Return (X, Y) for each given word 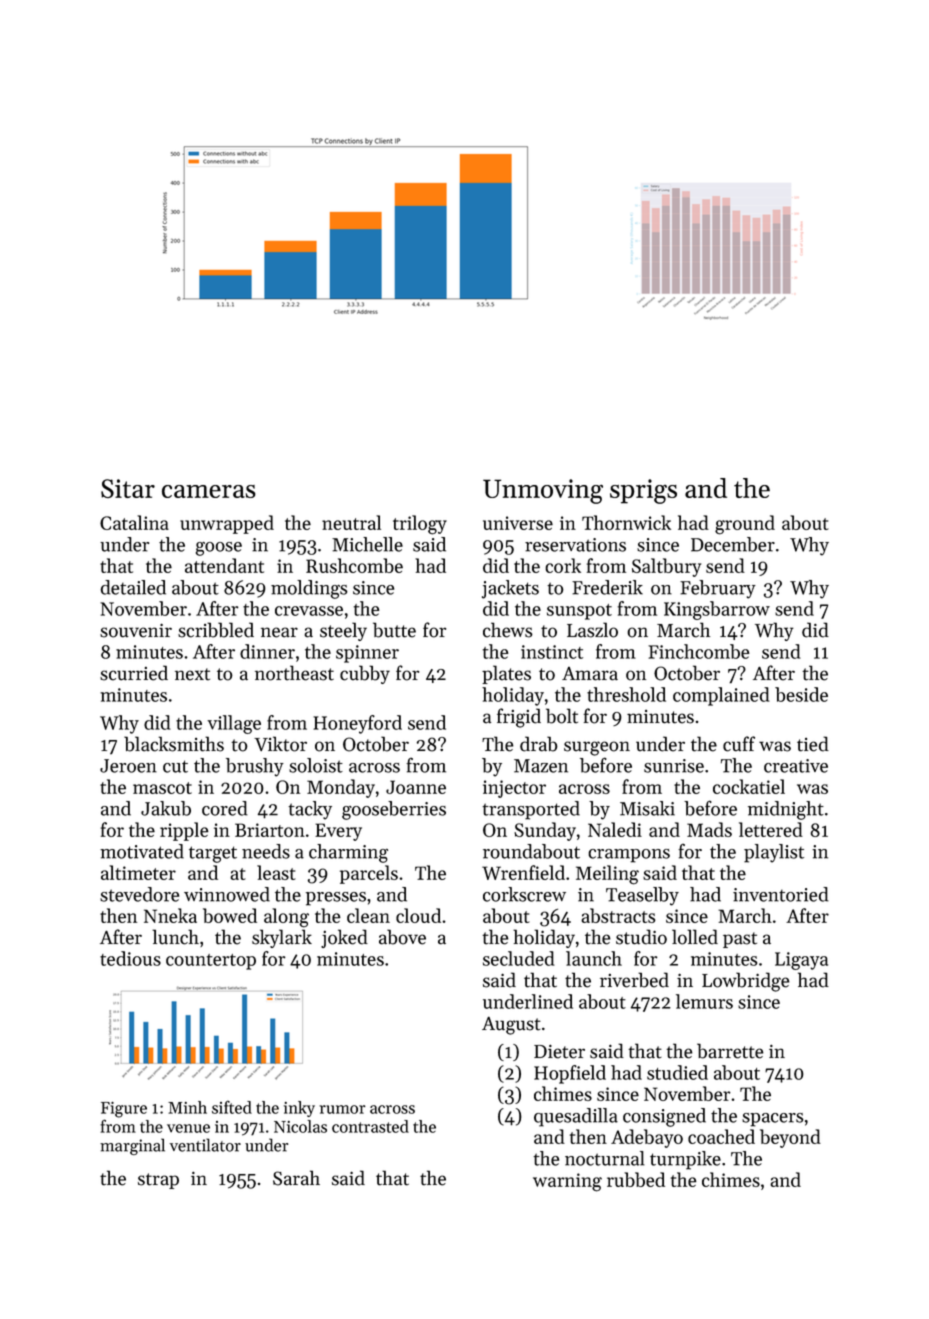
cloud (418, 915)
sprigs (643, 491)
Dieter (559, 1051)
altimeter (138, 872)
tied (813, 744)
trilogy (420, 525)
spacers (773, 1120)
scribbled (216, 630)
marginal (132, 1146)
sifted (232, 1107)
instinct (552, 652)
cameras (209, 491)
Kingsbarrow (717, 610)
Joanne (416, 787)
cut (175, 766)
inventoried (781, 894)
